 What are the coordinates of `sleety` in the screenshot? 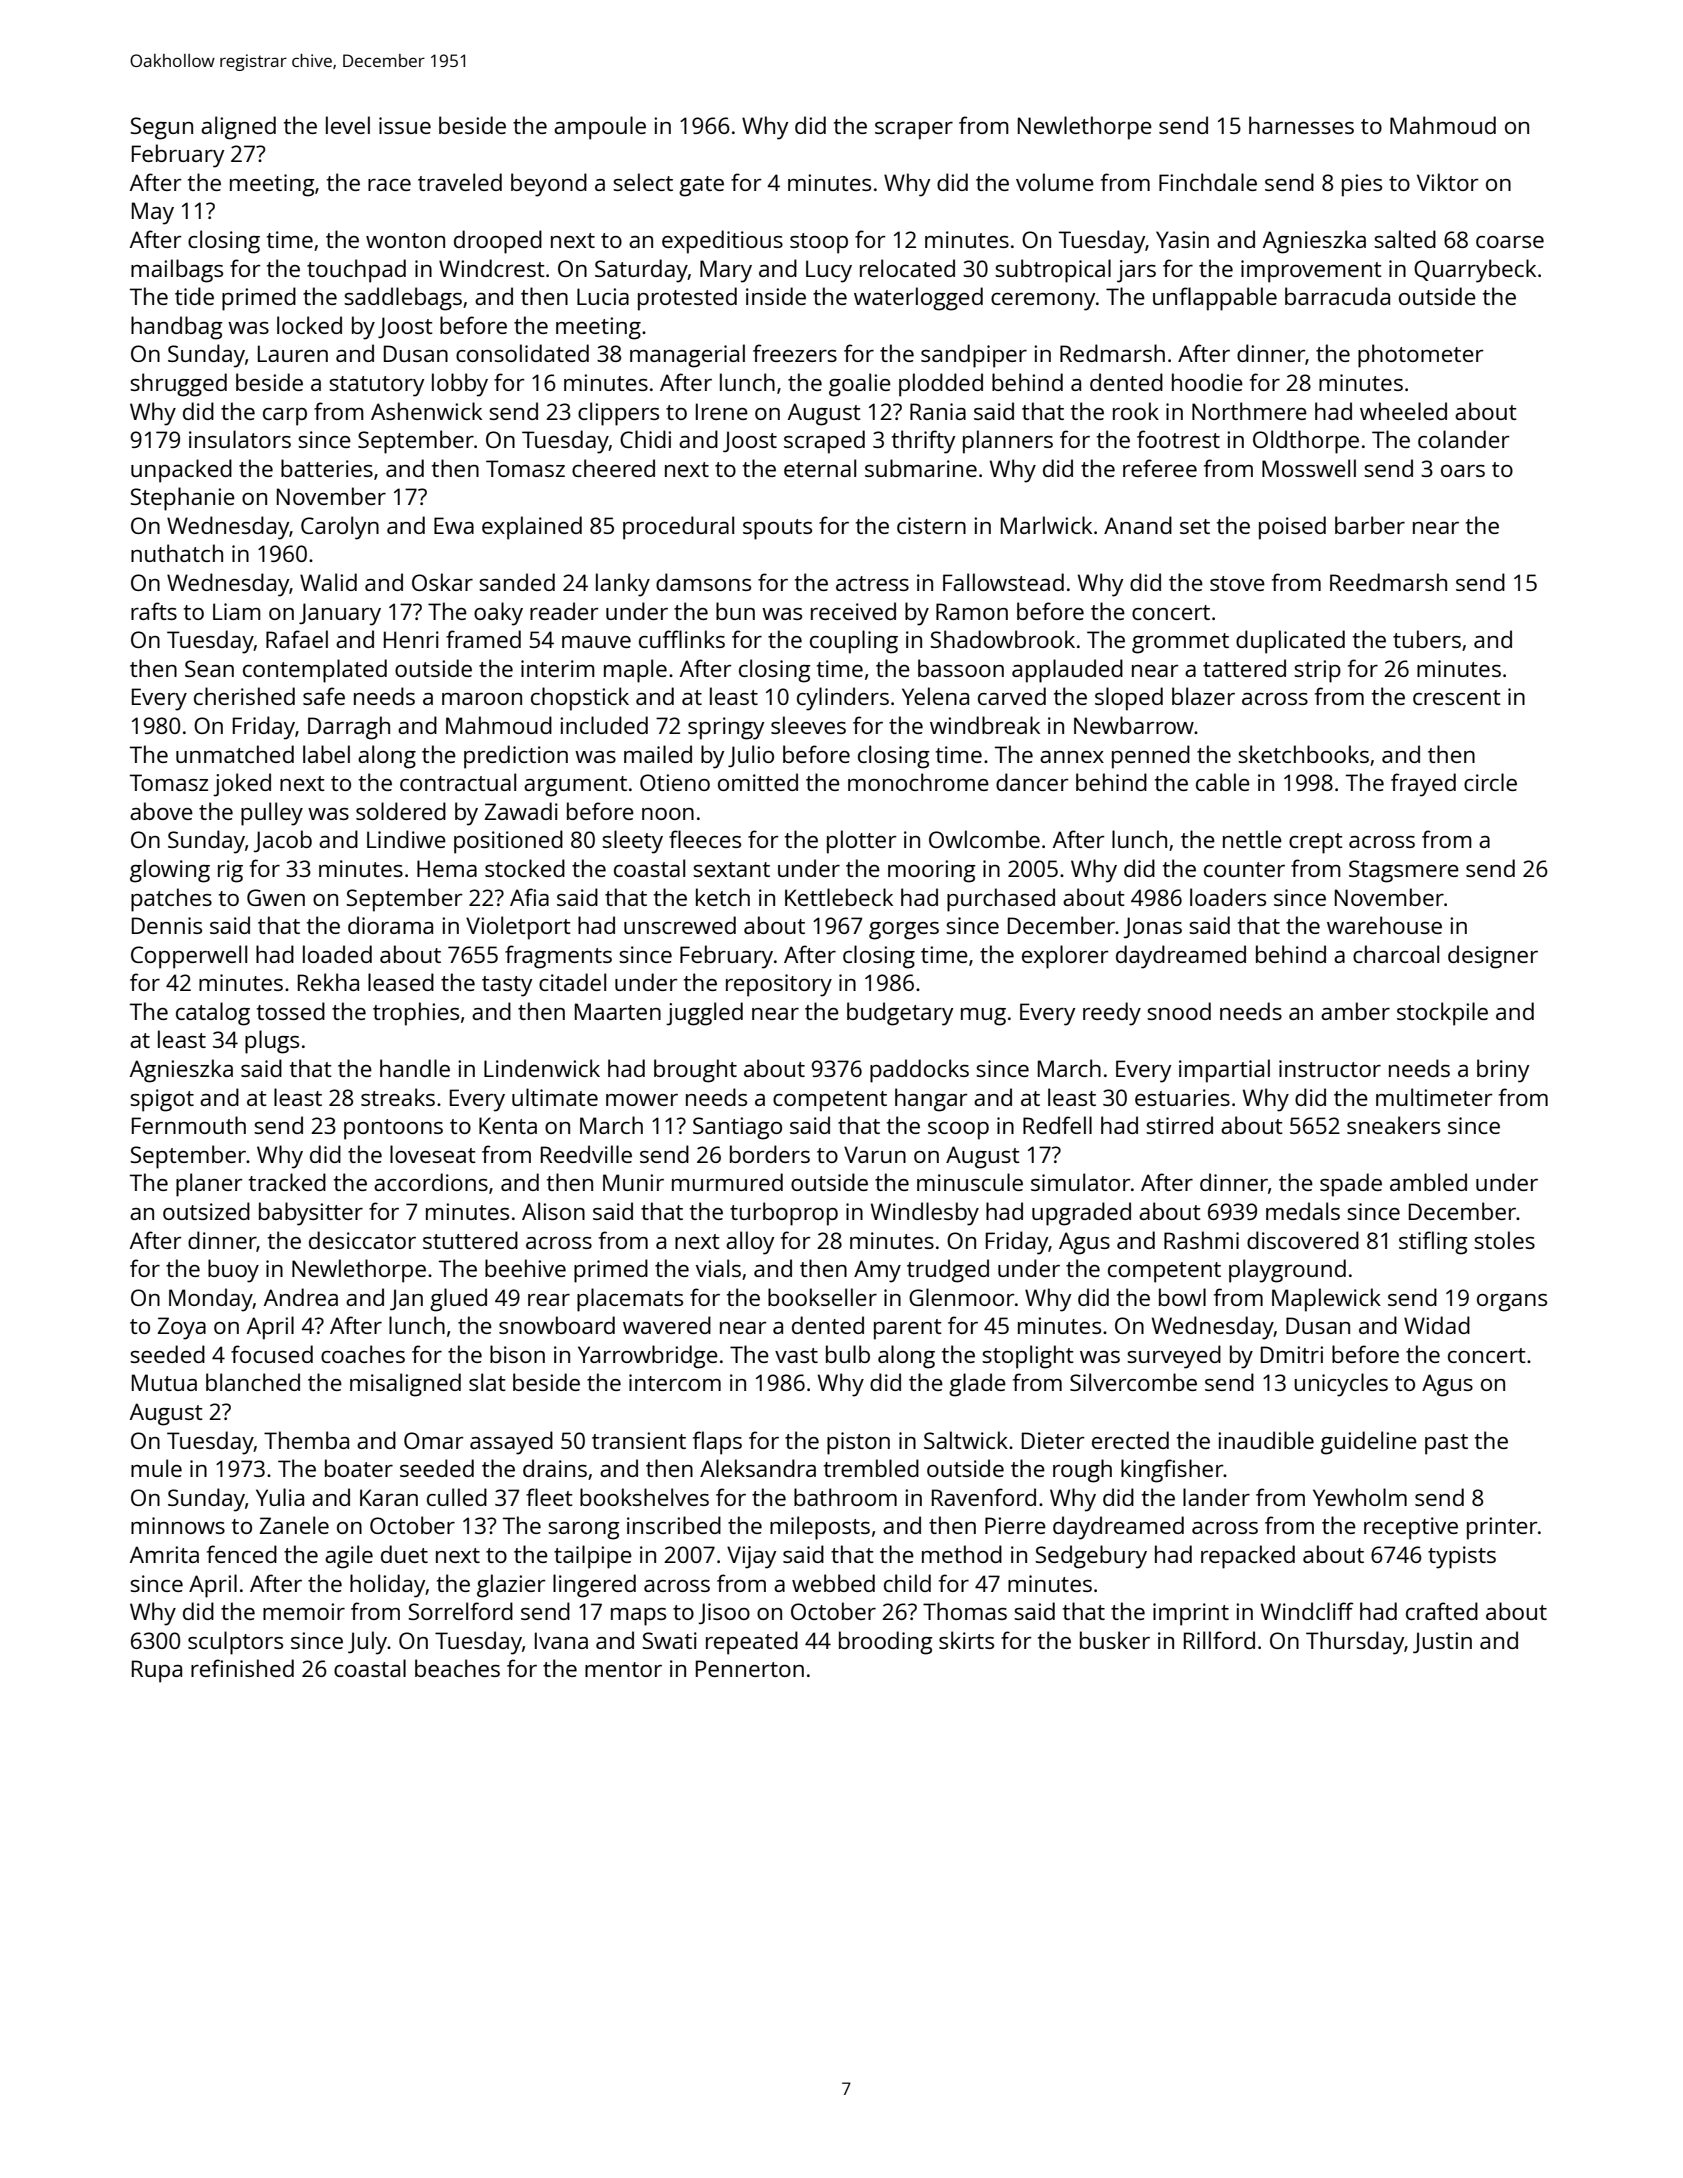 It's located at (632, 842).
